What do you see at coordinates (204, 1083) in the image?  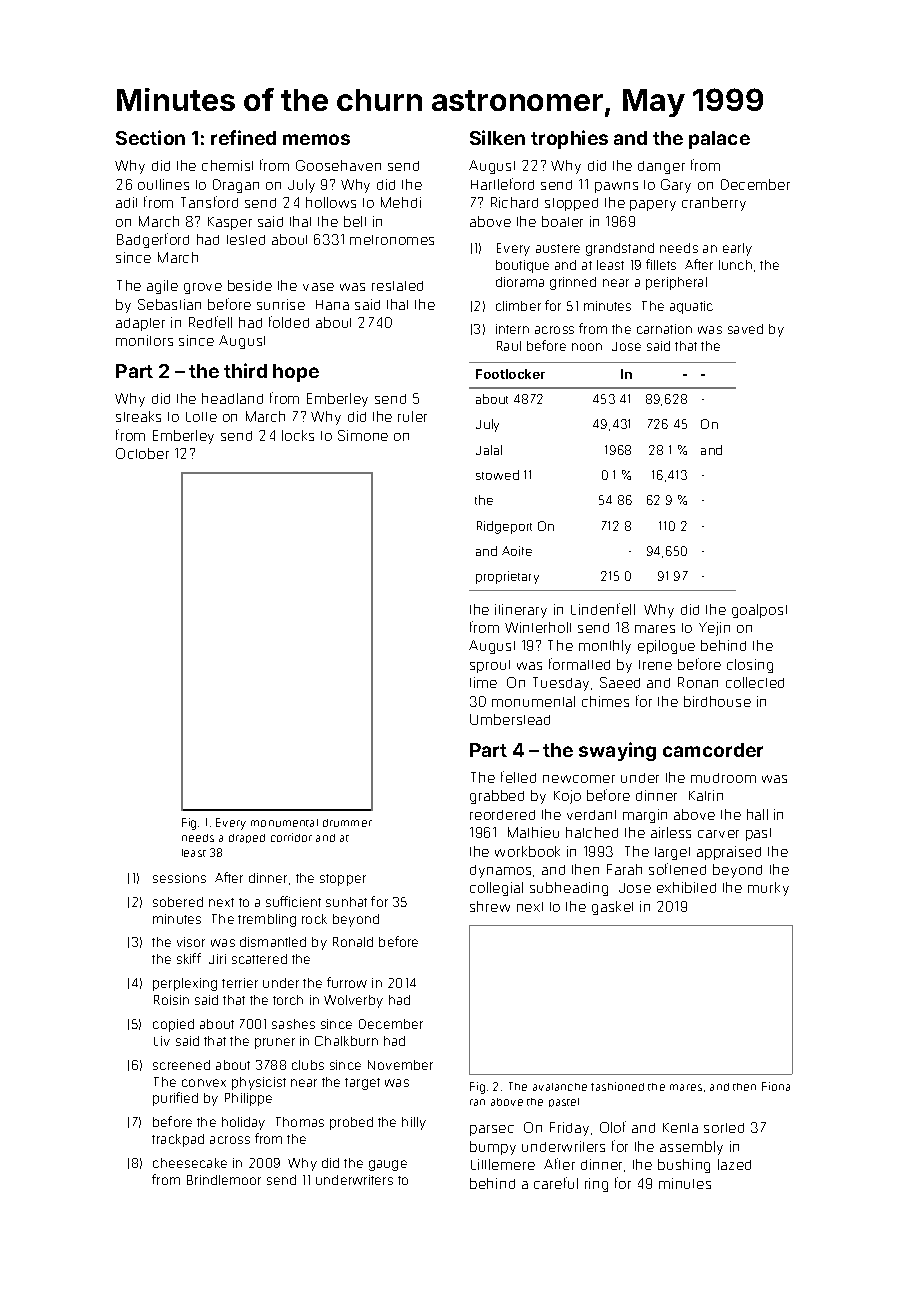 I see `convex` at bounding box center [204, 1083].
